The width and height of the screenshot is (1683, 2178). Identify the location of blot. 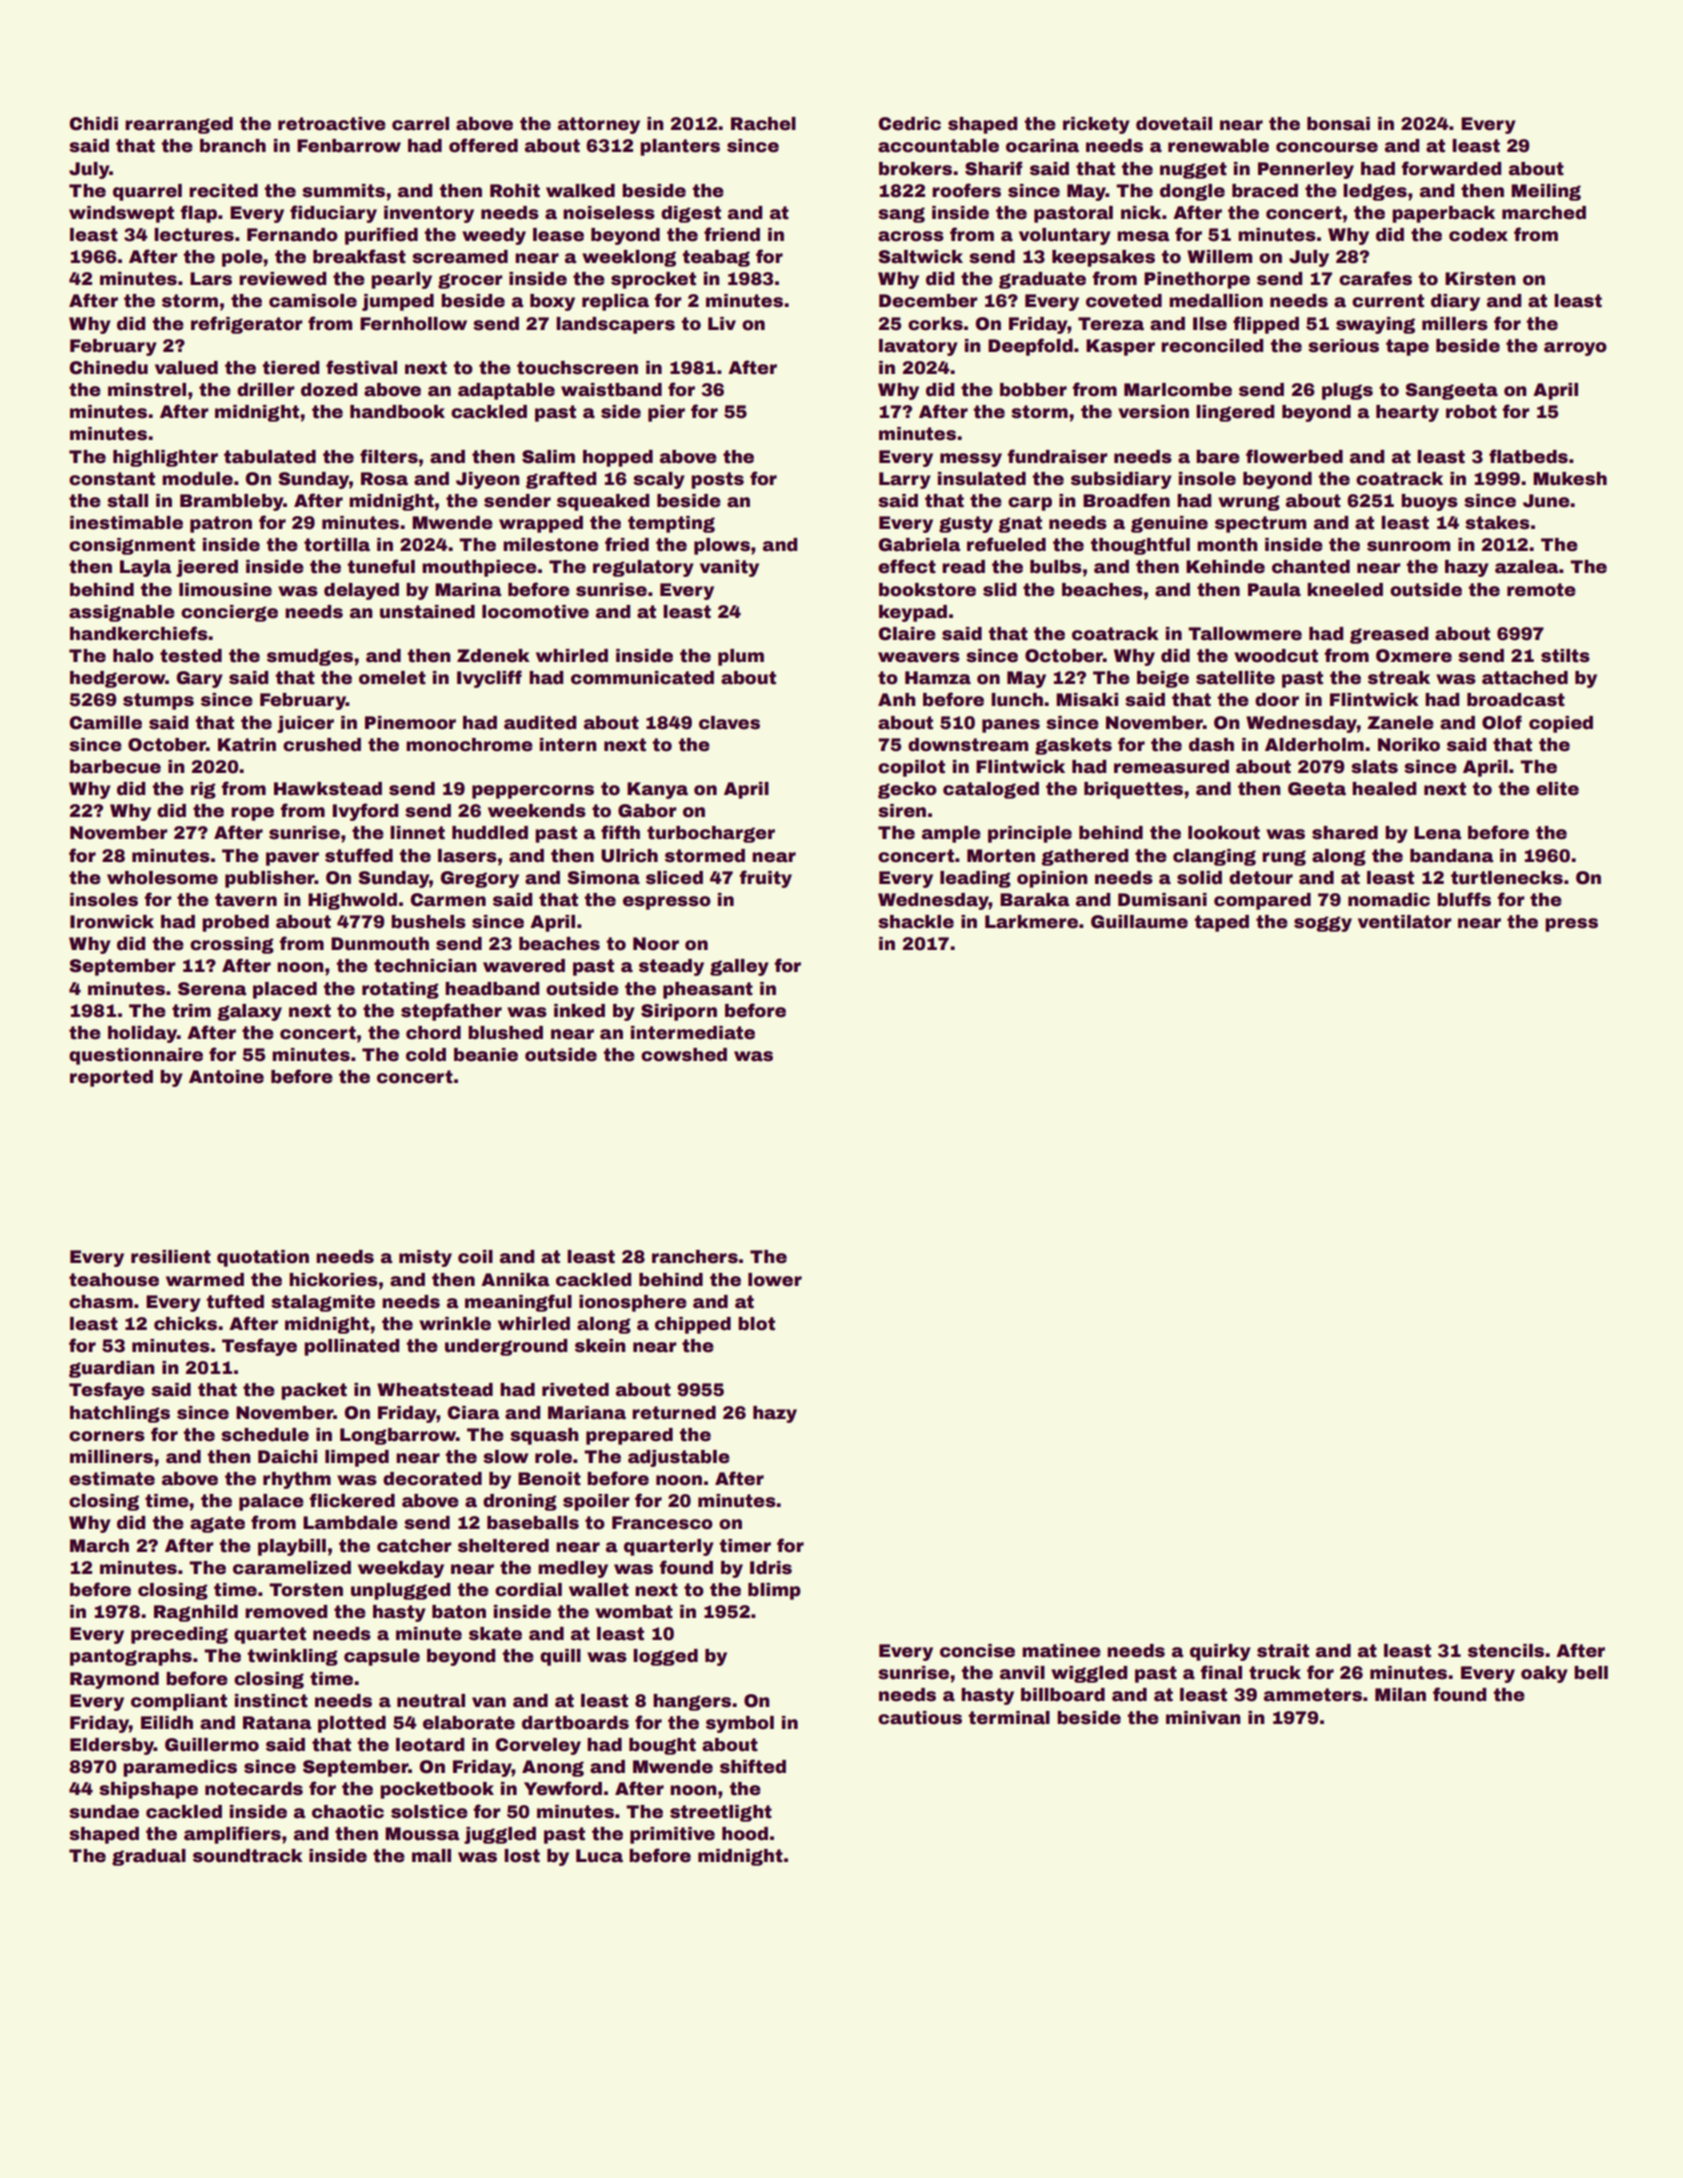
(756, 1324).
